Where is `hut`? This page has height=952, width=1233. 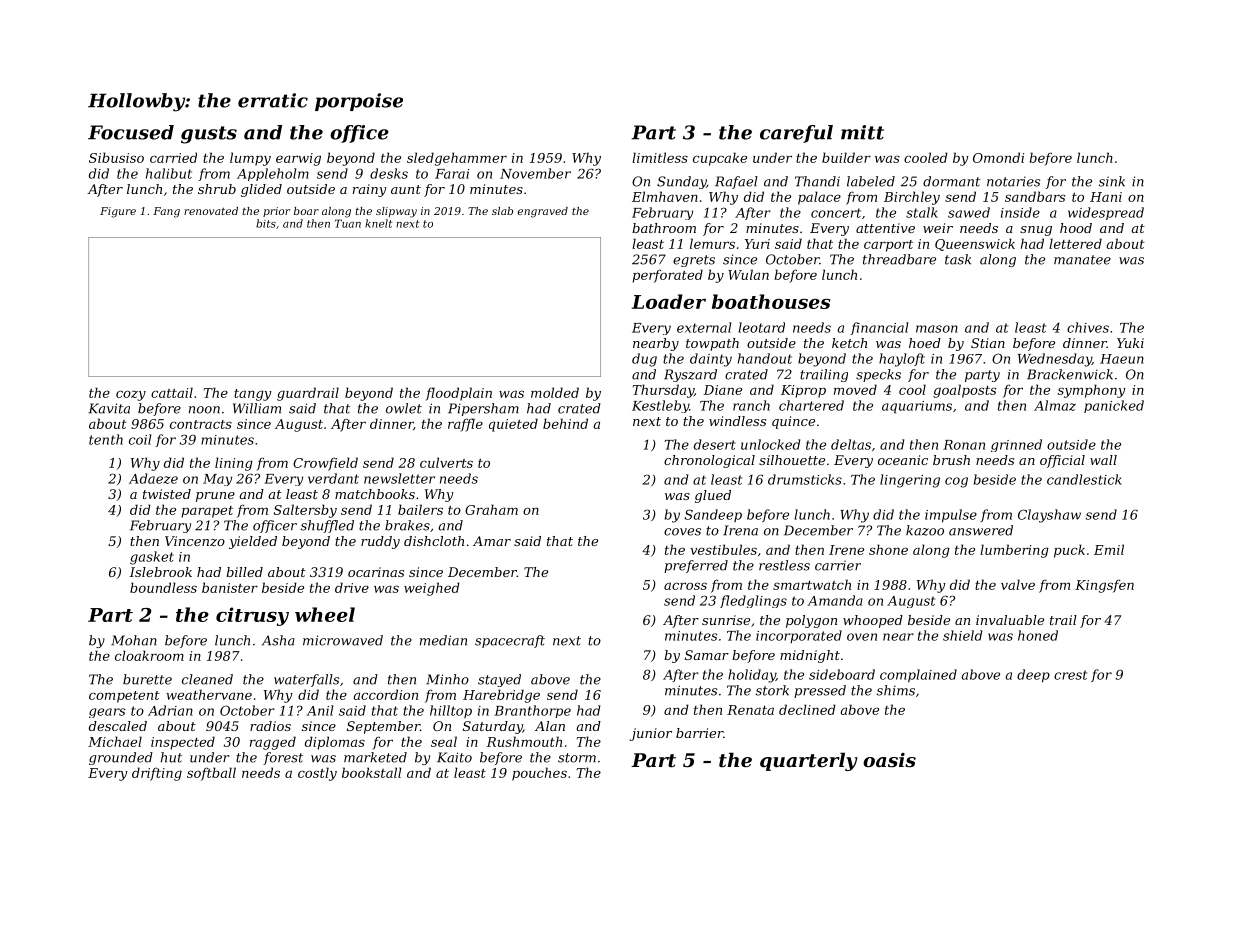 hut is located at coordinates (171, 757).
